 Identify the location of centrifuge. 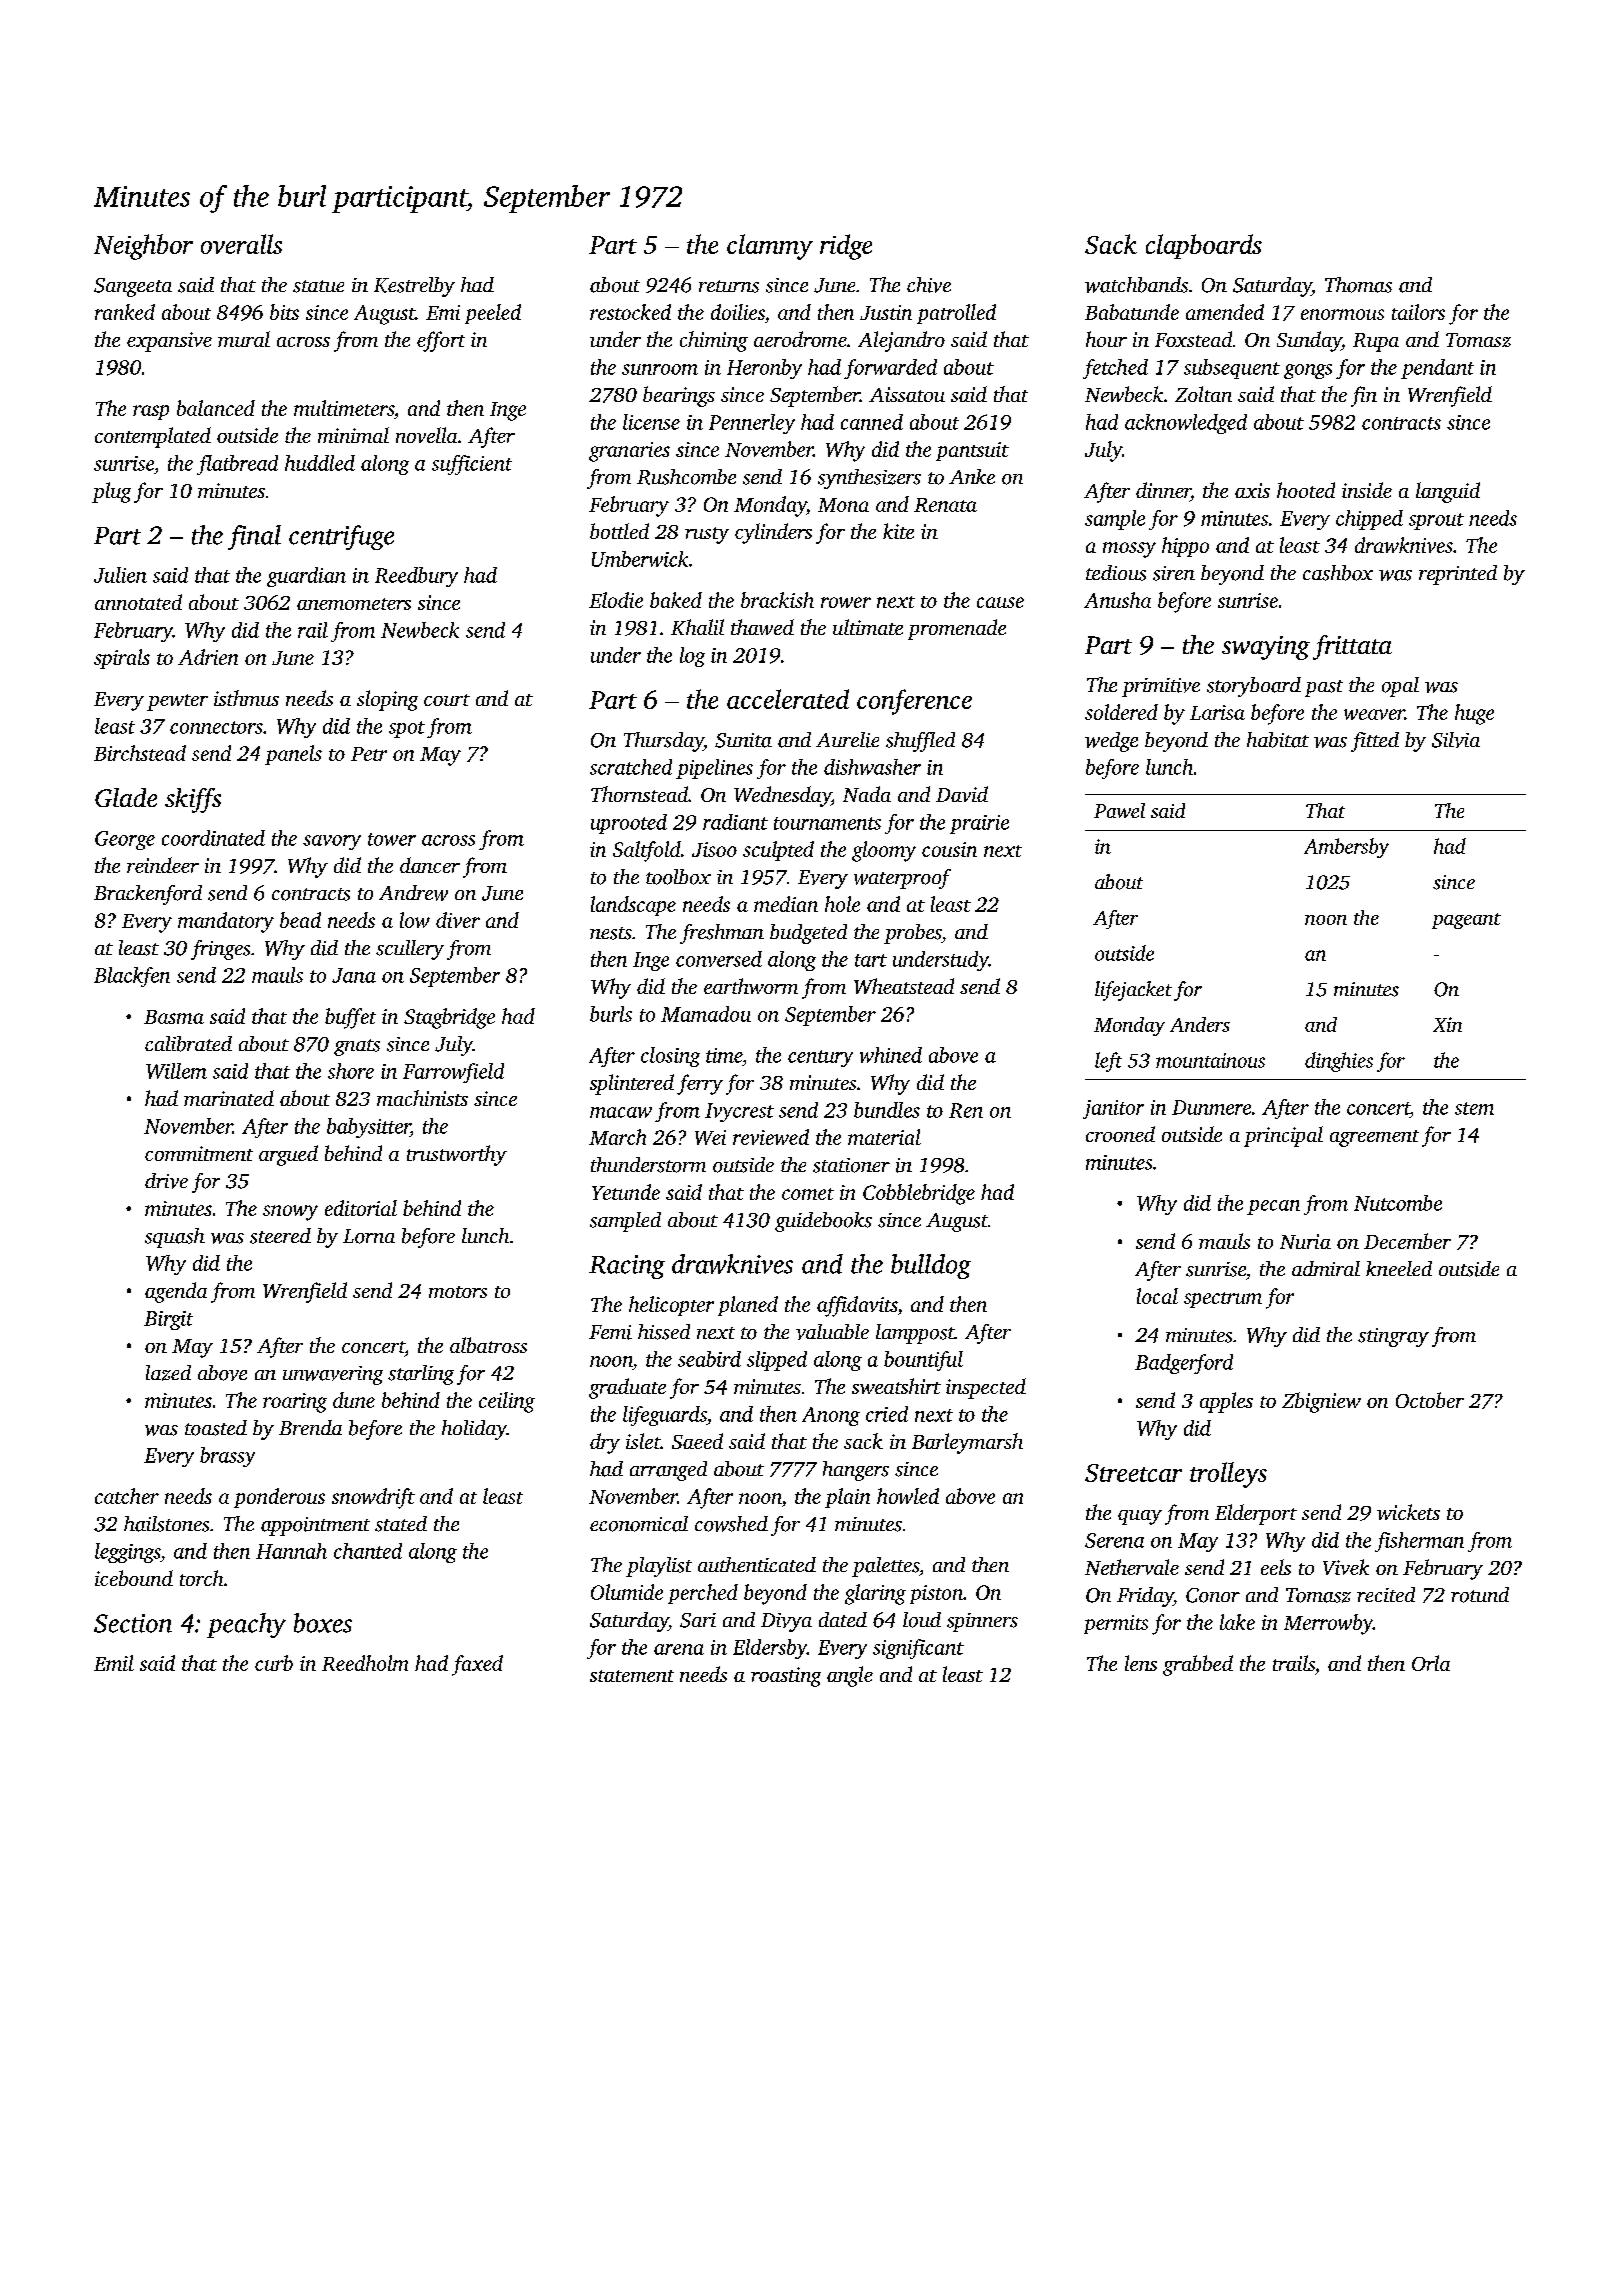
(341, 537).
